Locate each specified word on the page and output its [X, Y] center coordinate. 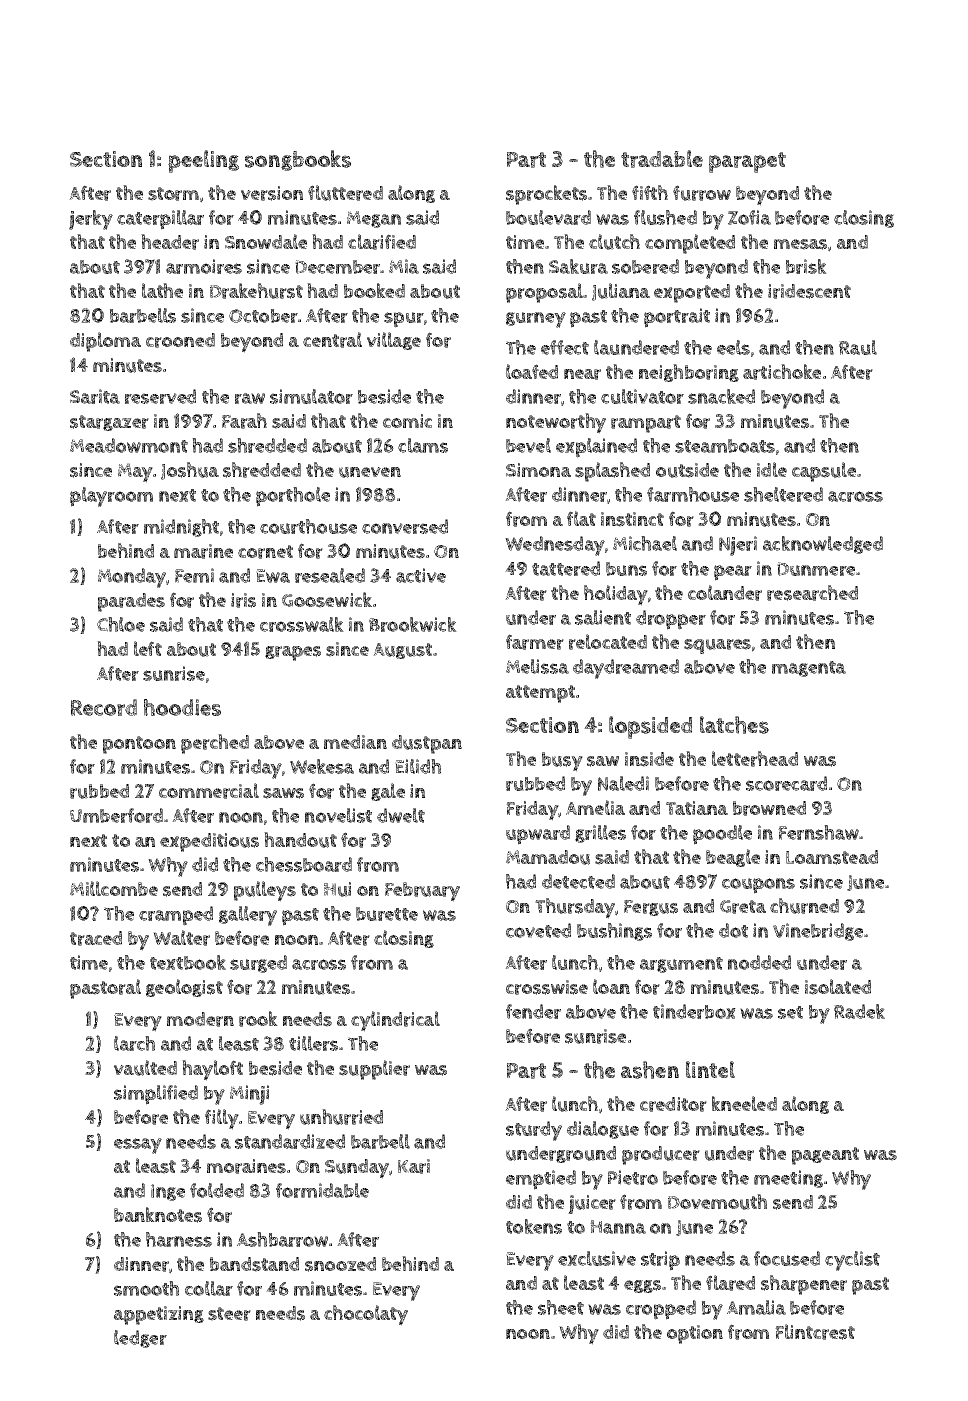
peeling [203, 161]
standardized [290, 1141]
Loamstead [832, 857]
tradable [662, 159]
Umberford [116, 815]
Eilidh [418, 766]
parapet [747, 162]
